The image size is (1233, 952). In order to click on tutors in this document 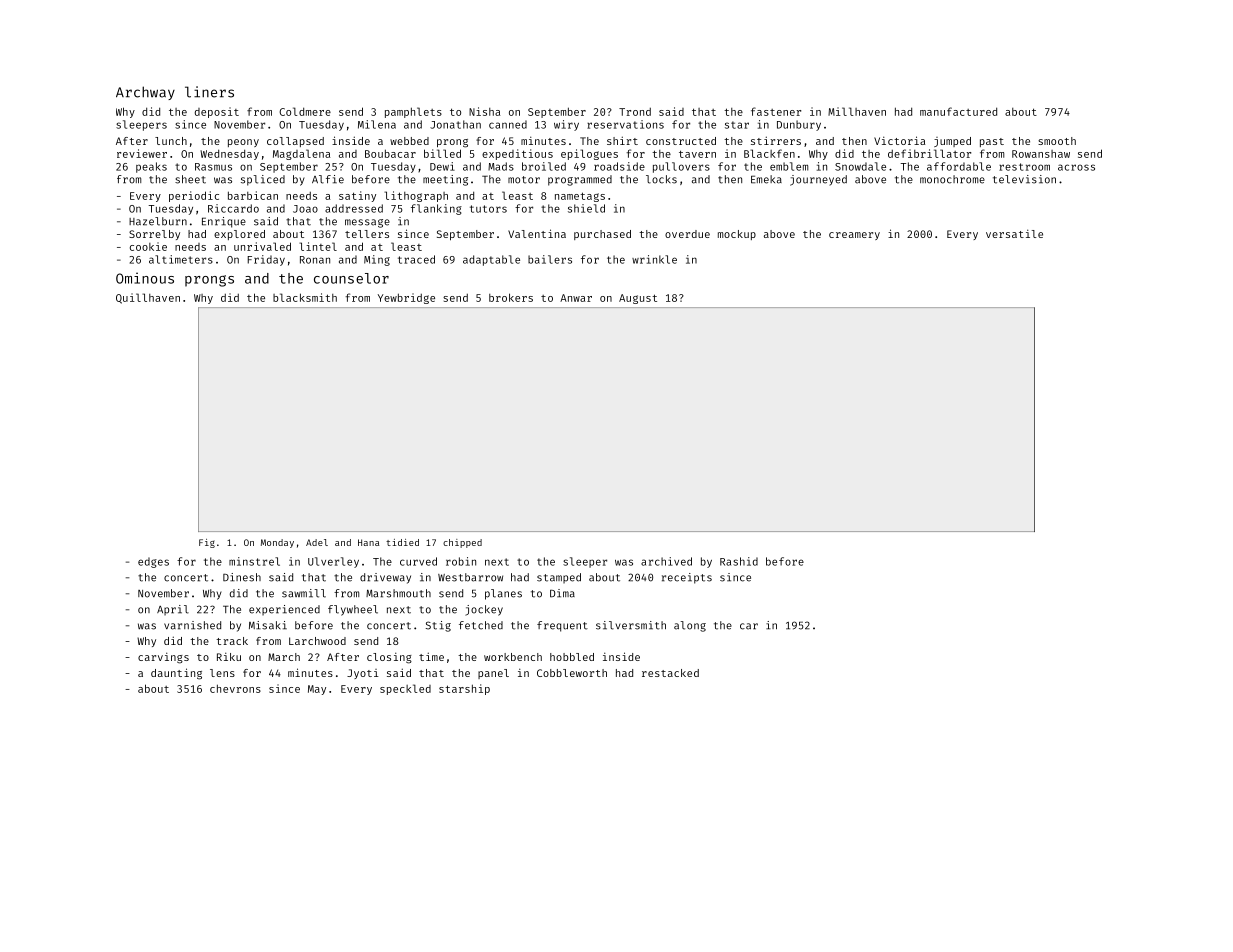, I will do `click(488, 209)`.
